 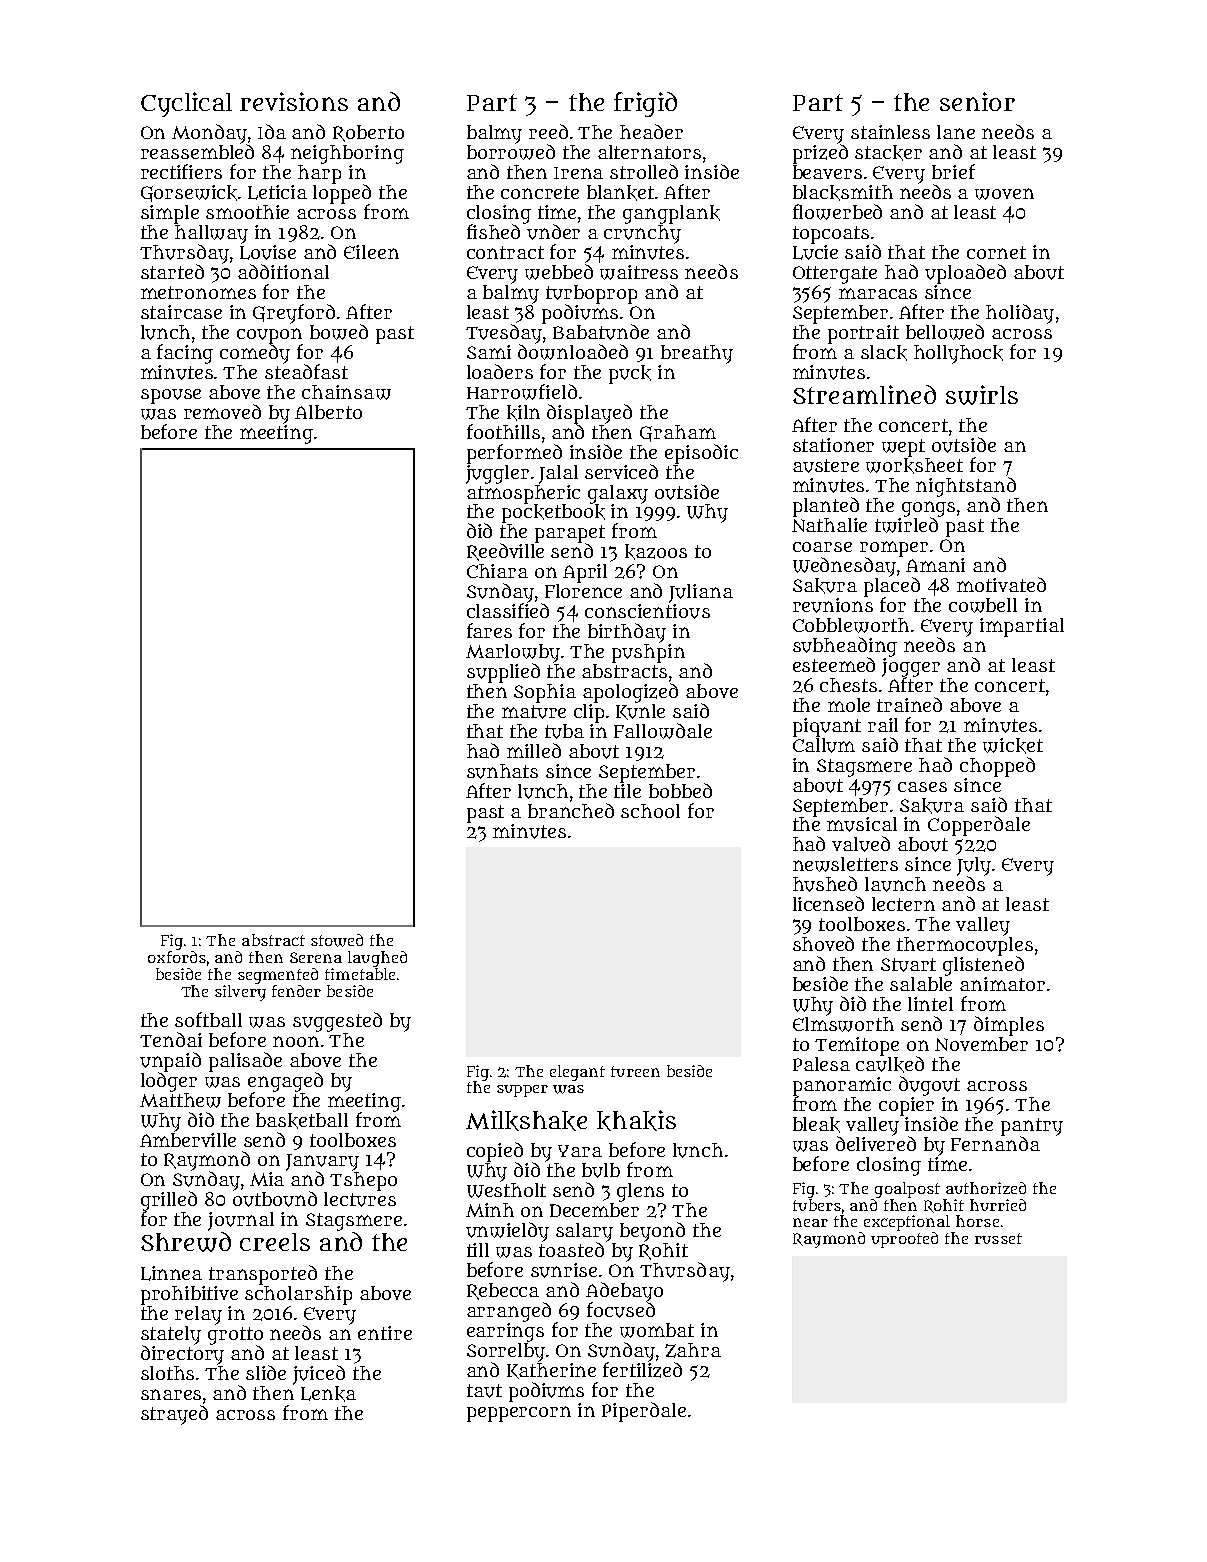 What do you see at coordinates (328, 412) in the image?
I see `Alberto` at bounding box center [328, 412].
